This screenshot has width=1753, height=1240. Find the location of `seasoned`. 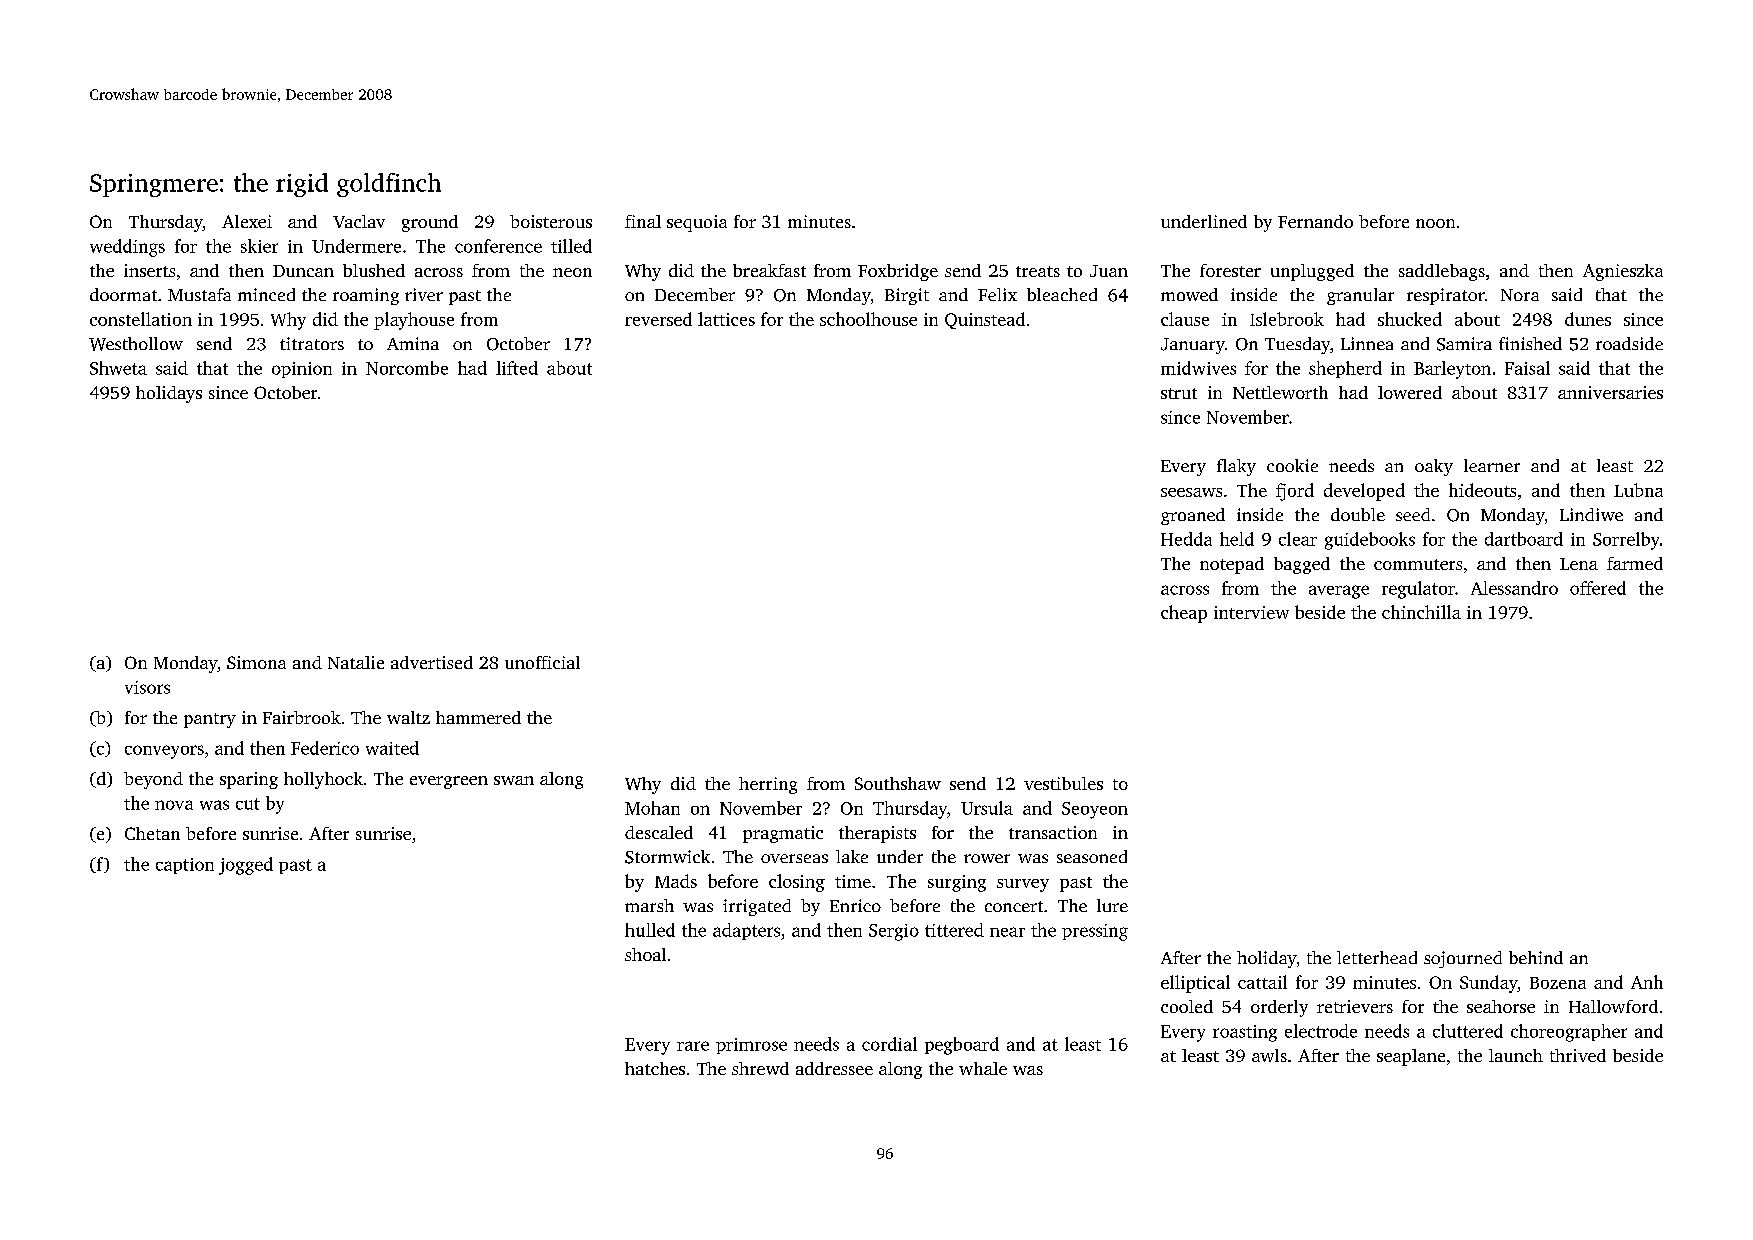

seasoned is located at coordinates (1092, 856).
